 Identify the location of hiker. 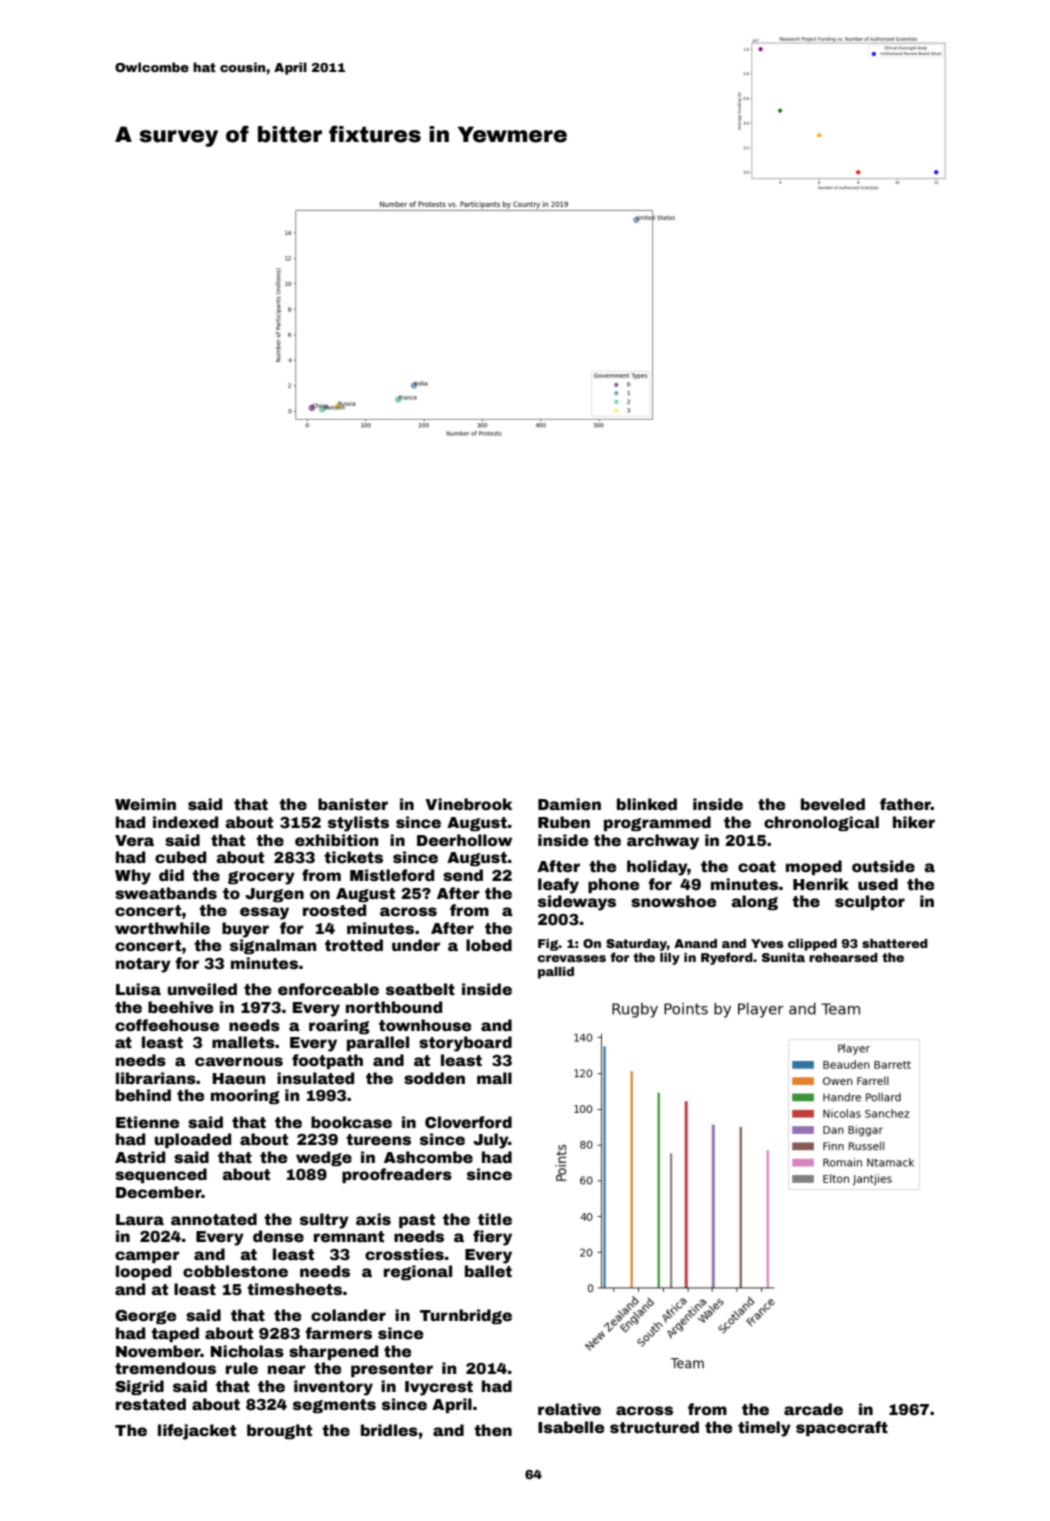
(914, 822).
